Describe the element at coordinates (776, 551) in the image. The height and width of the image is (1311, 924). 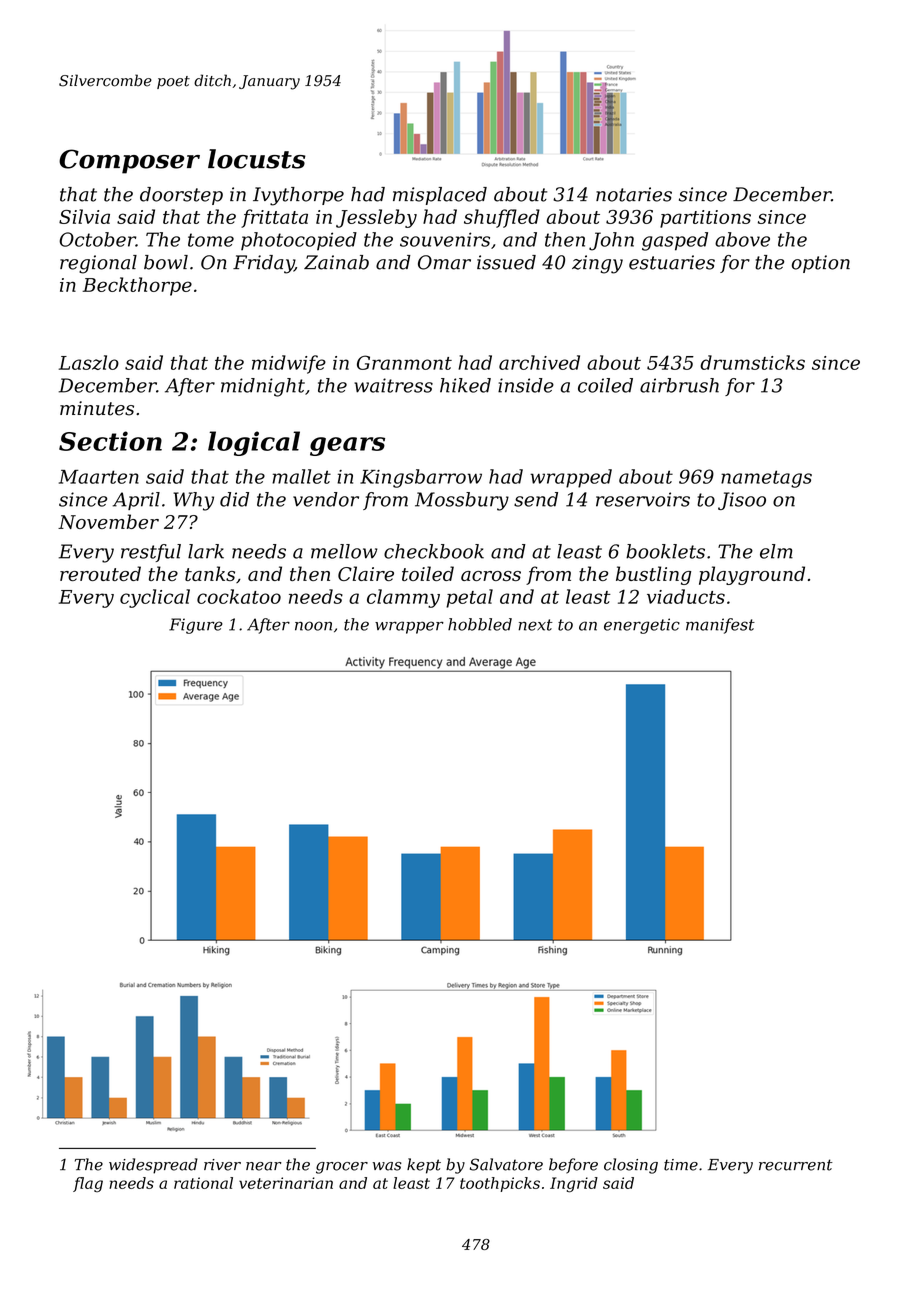
I see `elm` at that location.
